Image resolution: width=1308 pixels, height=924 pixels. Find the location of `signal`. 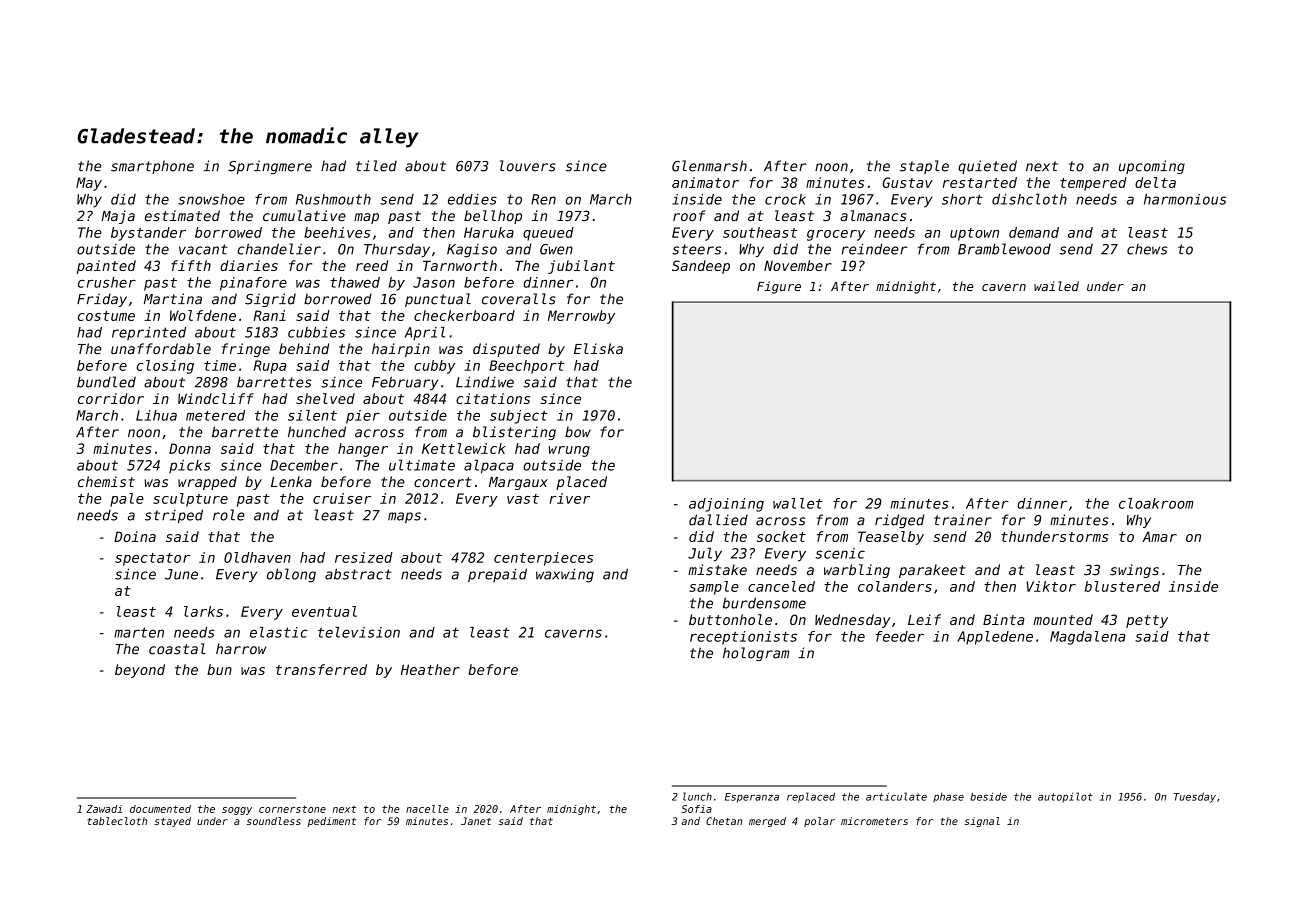

signal is located at coordinates (982, 822).
